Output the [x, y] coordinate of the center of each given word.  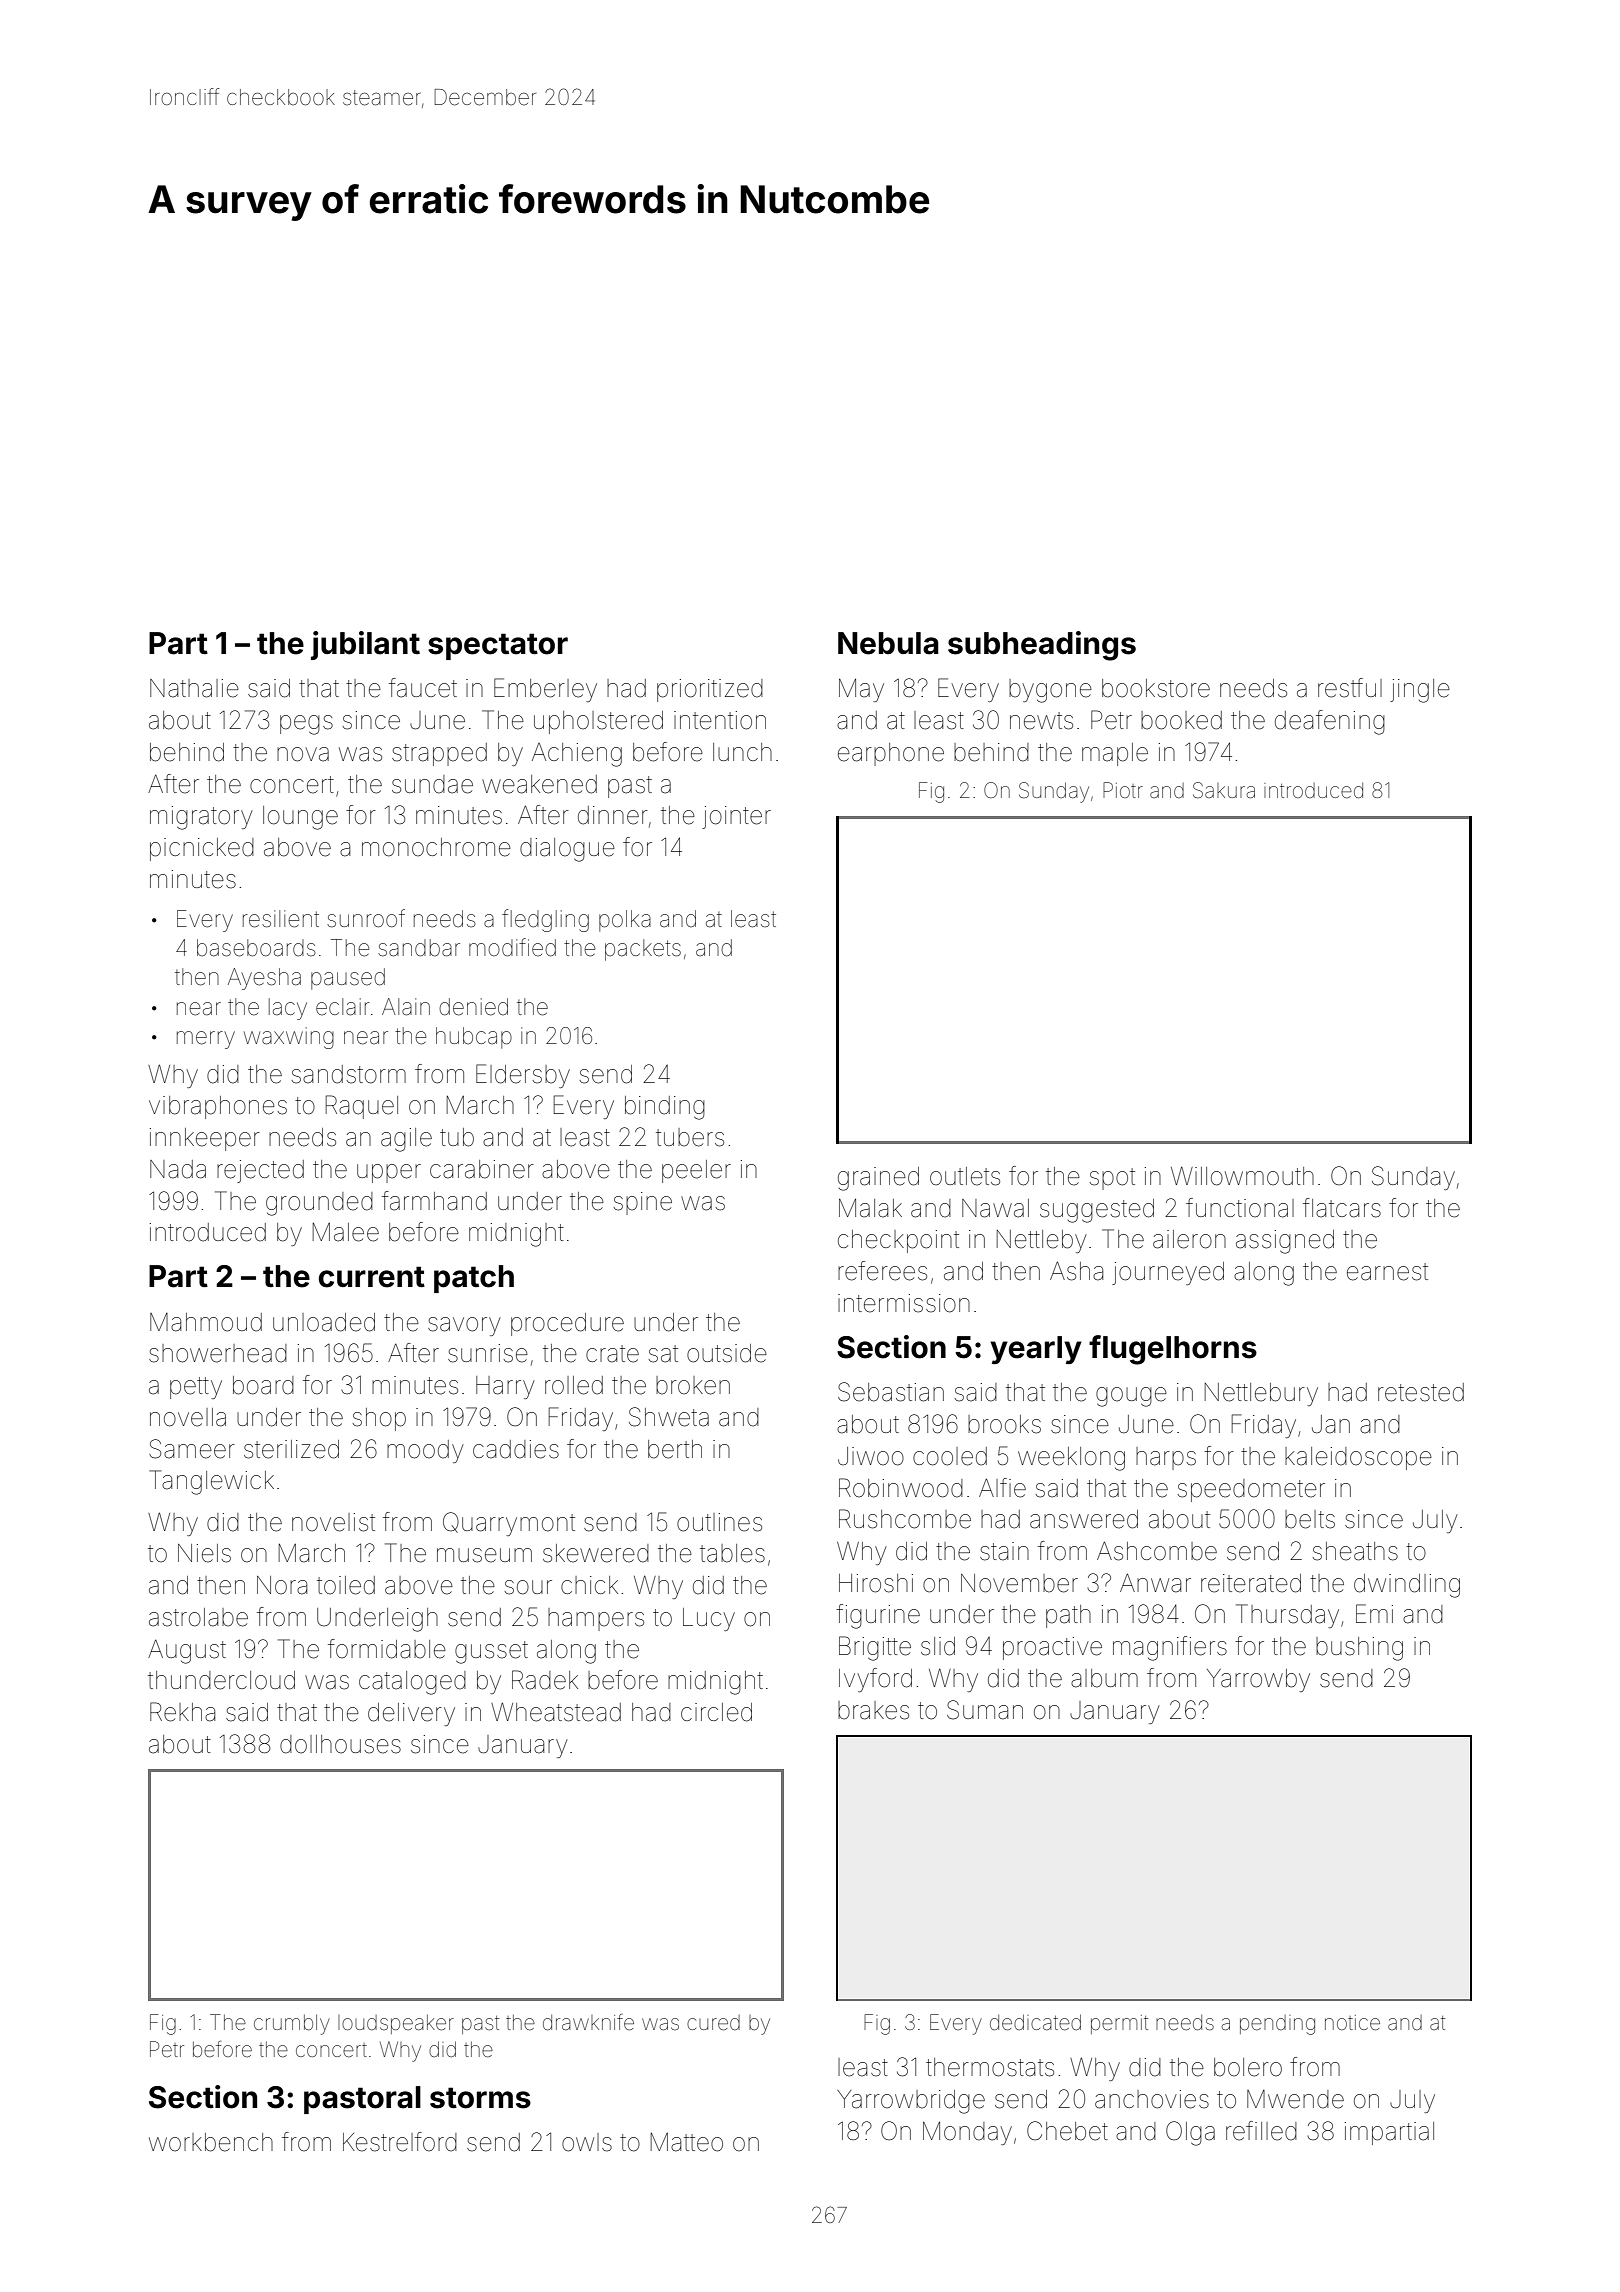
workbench [211, 2142]
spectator [498, 646]
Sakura [1224, 790]
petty [196, 1388]
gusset [491, 1652]
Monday [967, 2133]
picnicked [202, 849]
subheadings [1042, 646]
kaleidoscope [1358, 1458]
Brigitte [875, 1648]
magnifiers [1170, 1648]
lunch [742, 752]
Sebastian [891, 1392]
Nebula [888, 643]
